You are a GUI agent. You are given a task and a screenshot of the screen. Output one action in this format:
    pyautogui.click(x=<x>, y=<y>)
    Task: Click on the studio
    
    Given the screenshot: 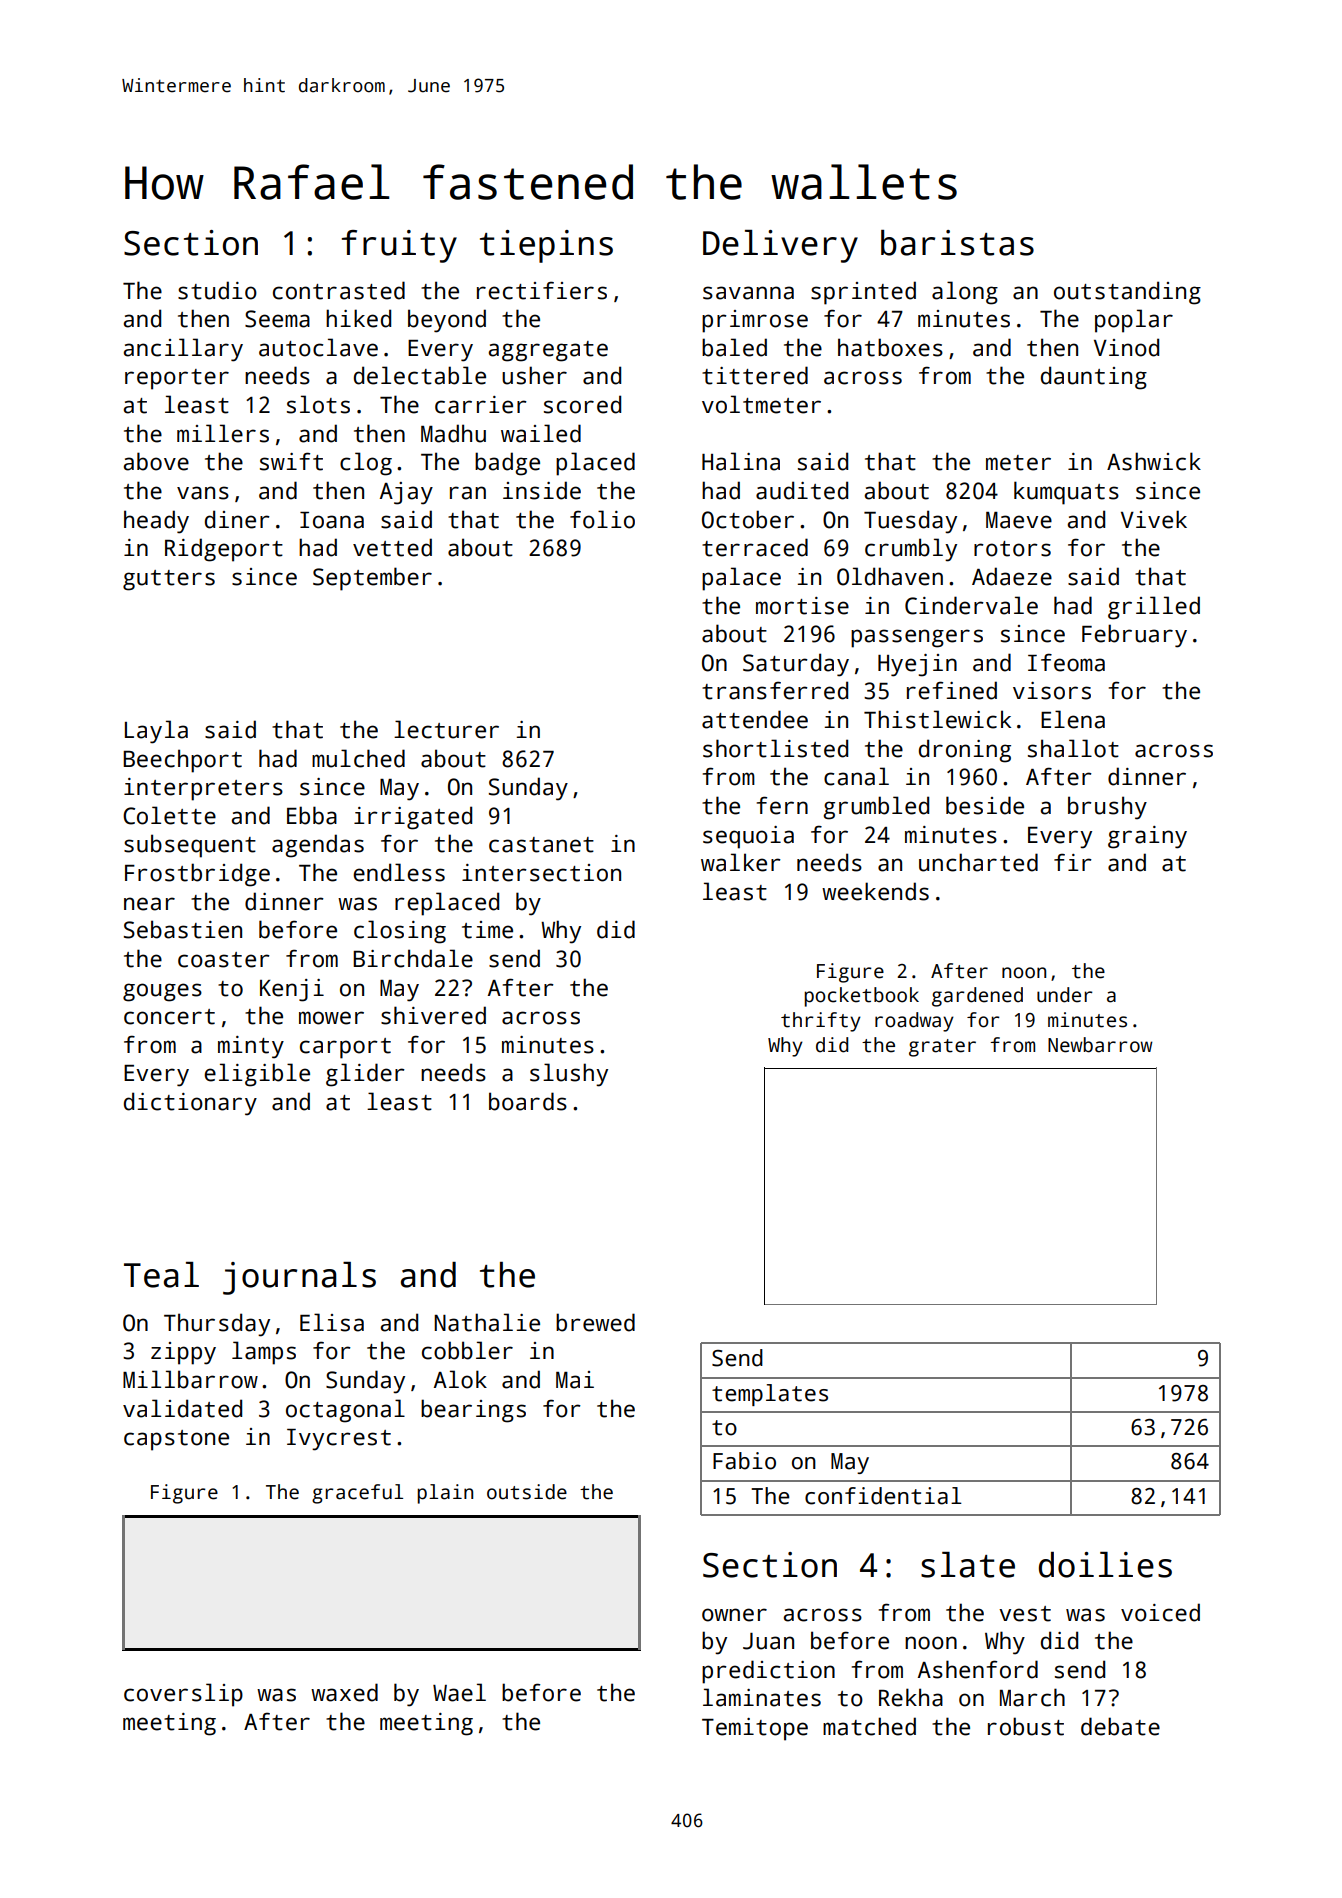 What is the action you would take?
    pyautogui.click(x=217, y=290)
